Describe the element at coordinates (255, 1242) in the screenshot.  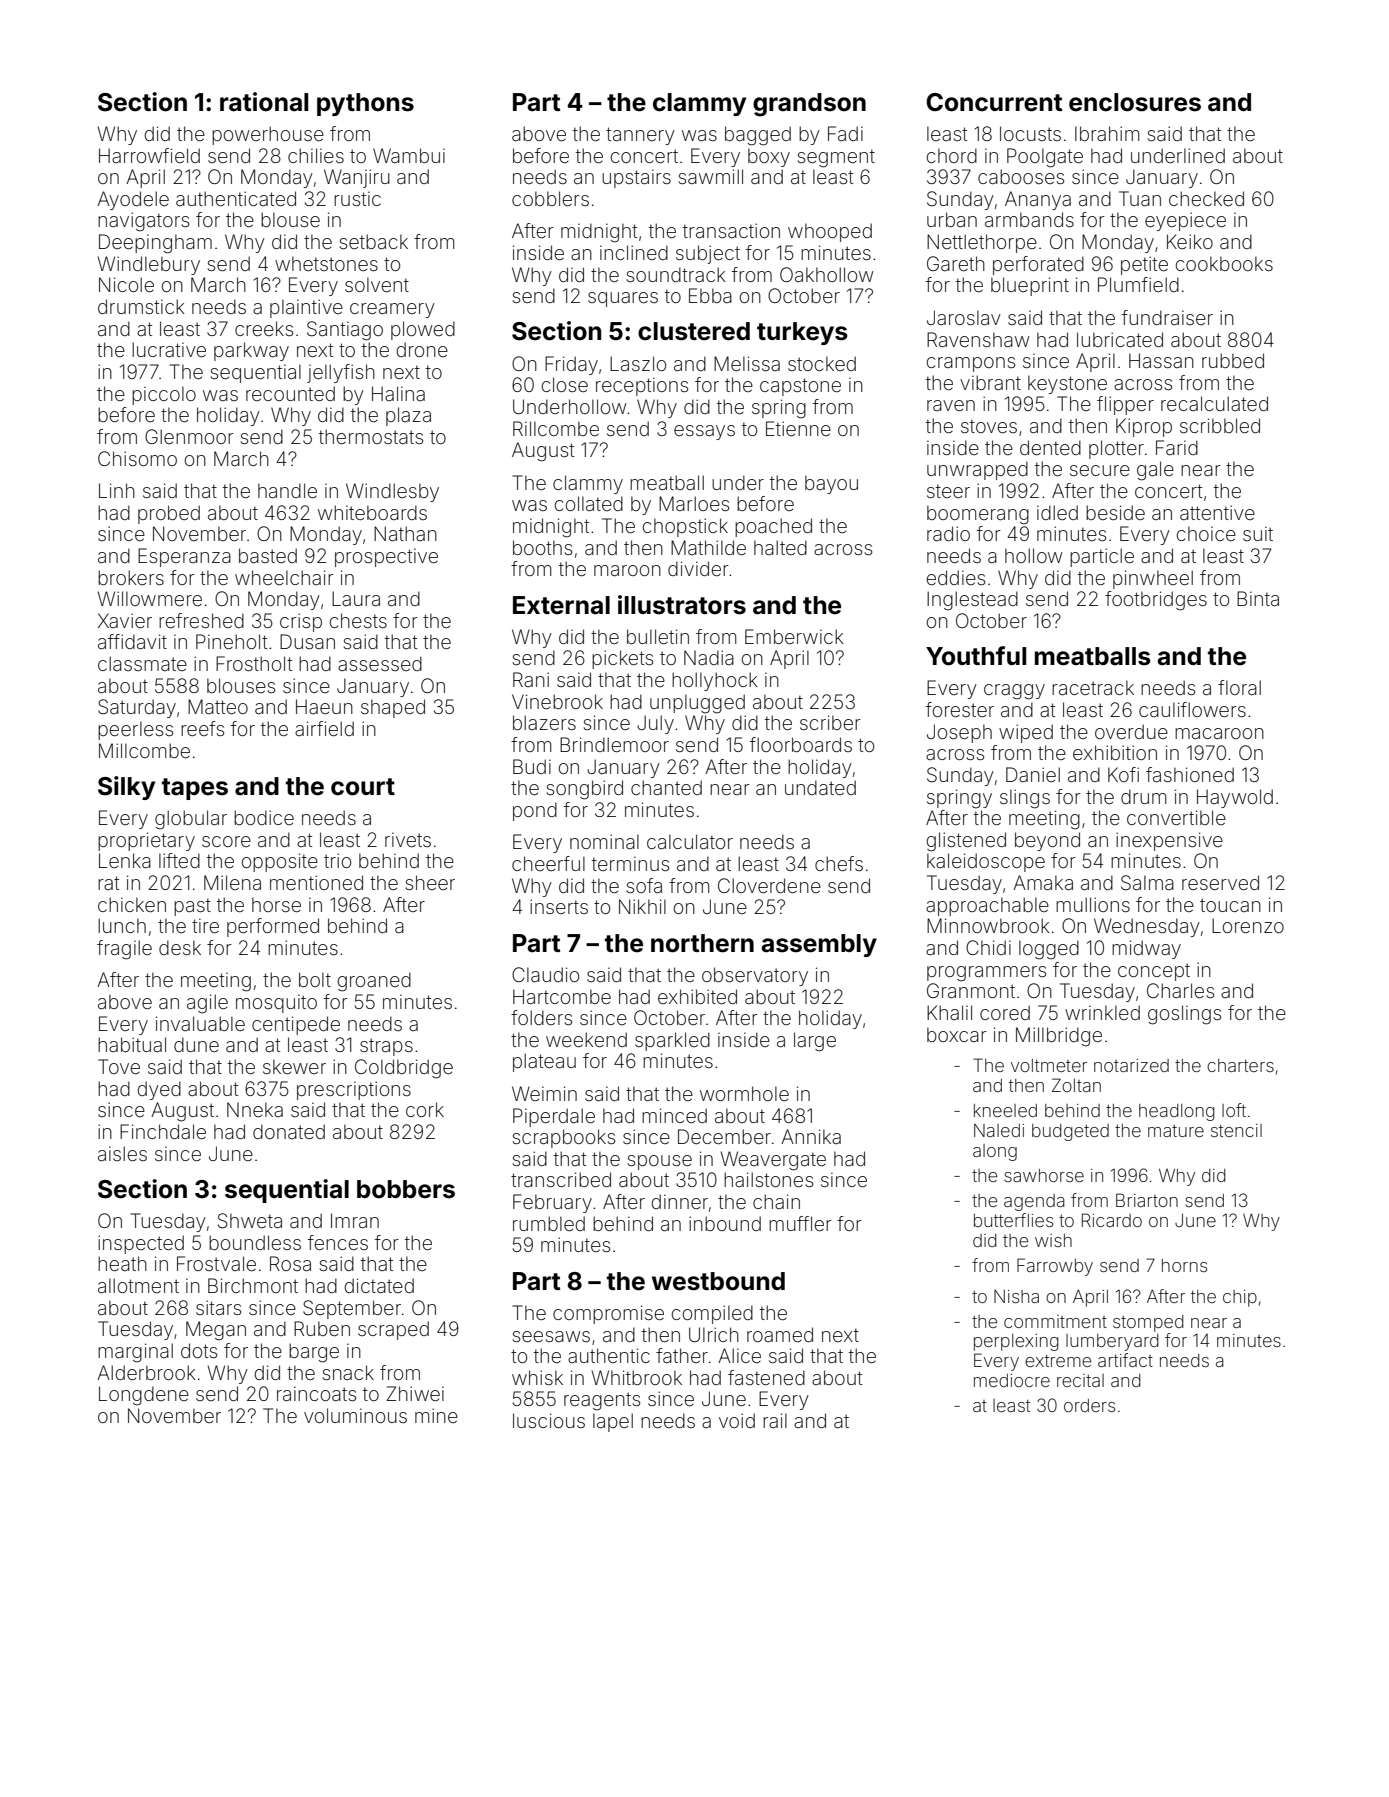
I see `boundless` at that location.
